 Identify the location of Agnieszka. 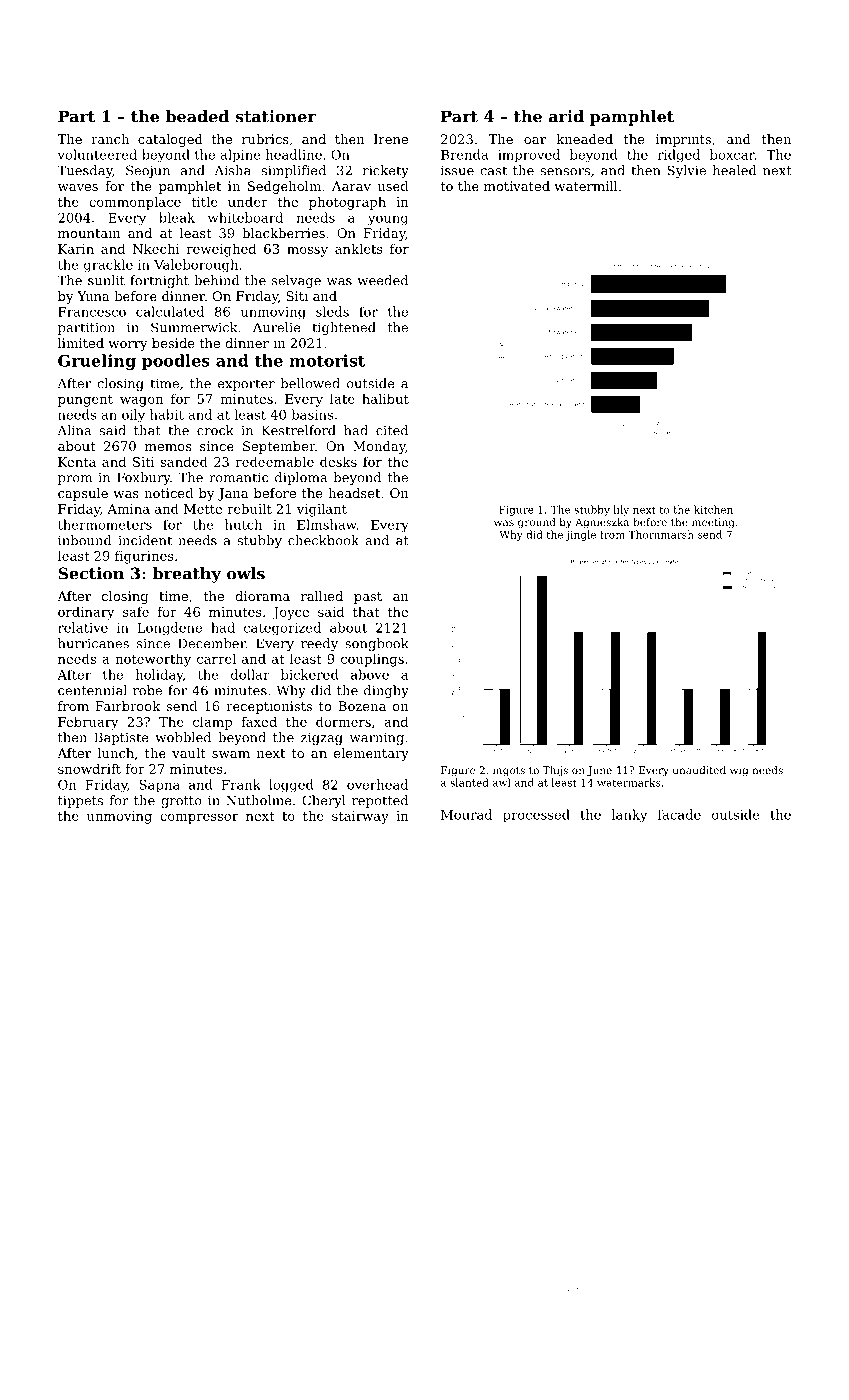
(602, 523).
